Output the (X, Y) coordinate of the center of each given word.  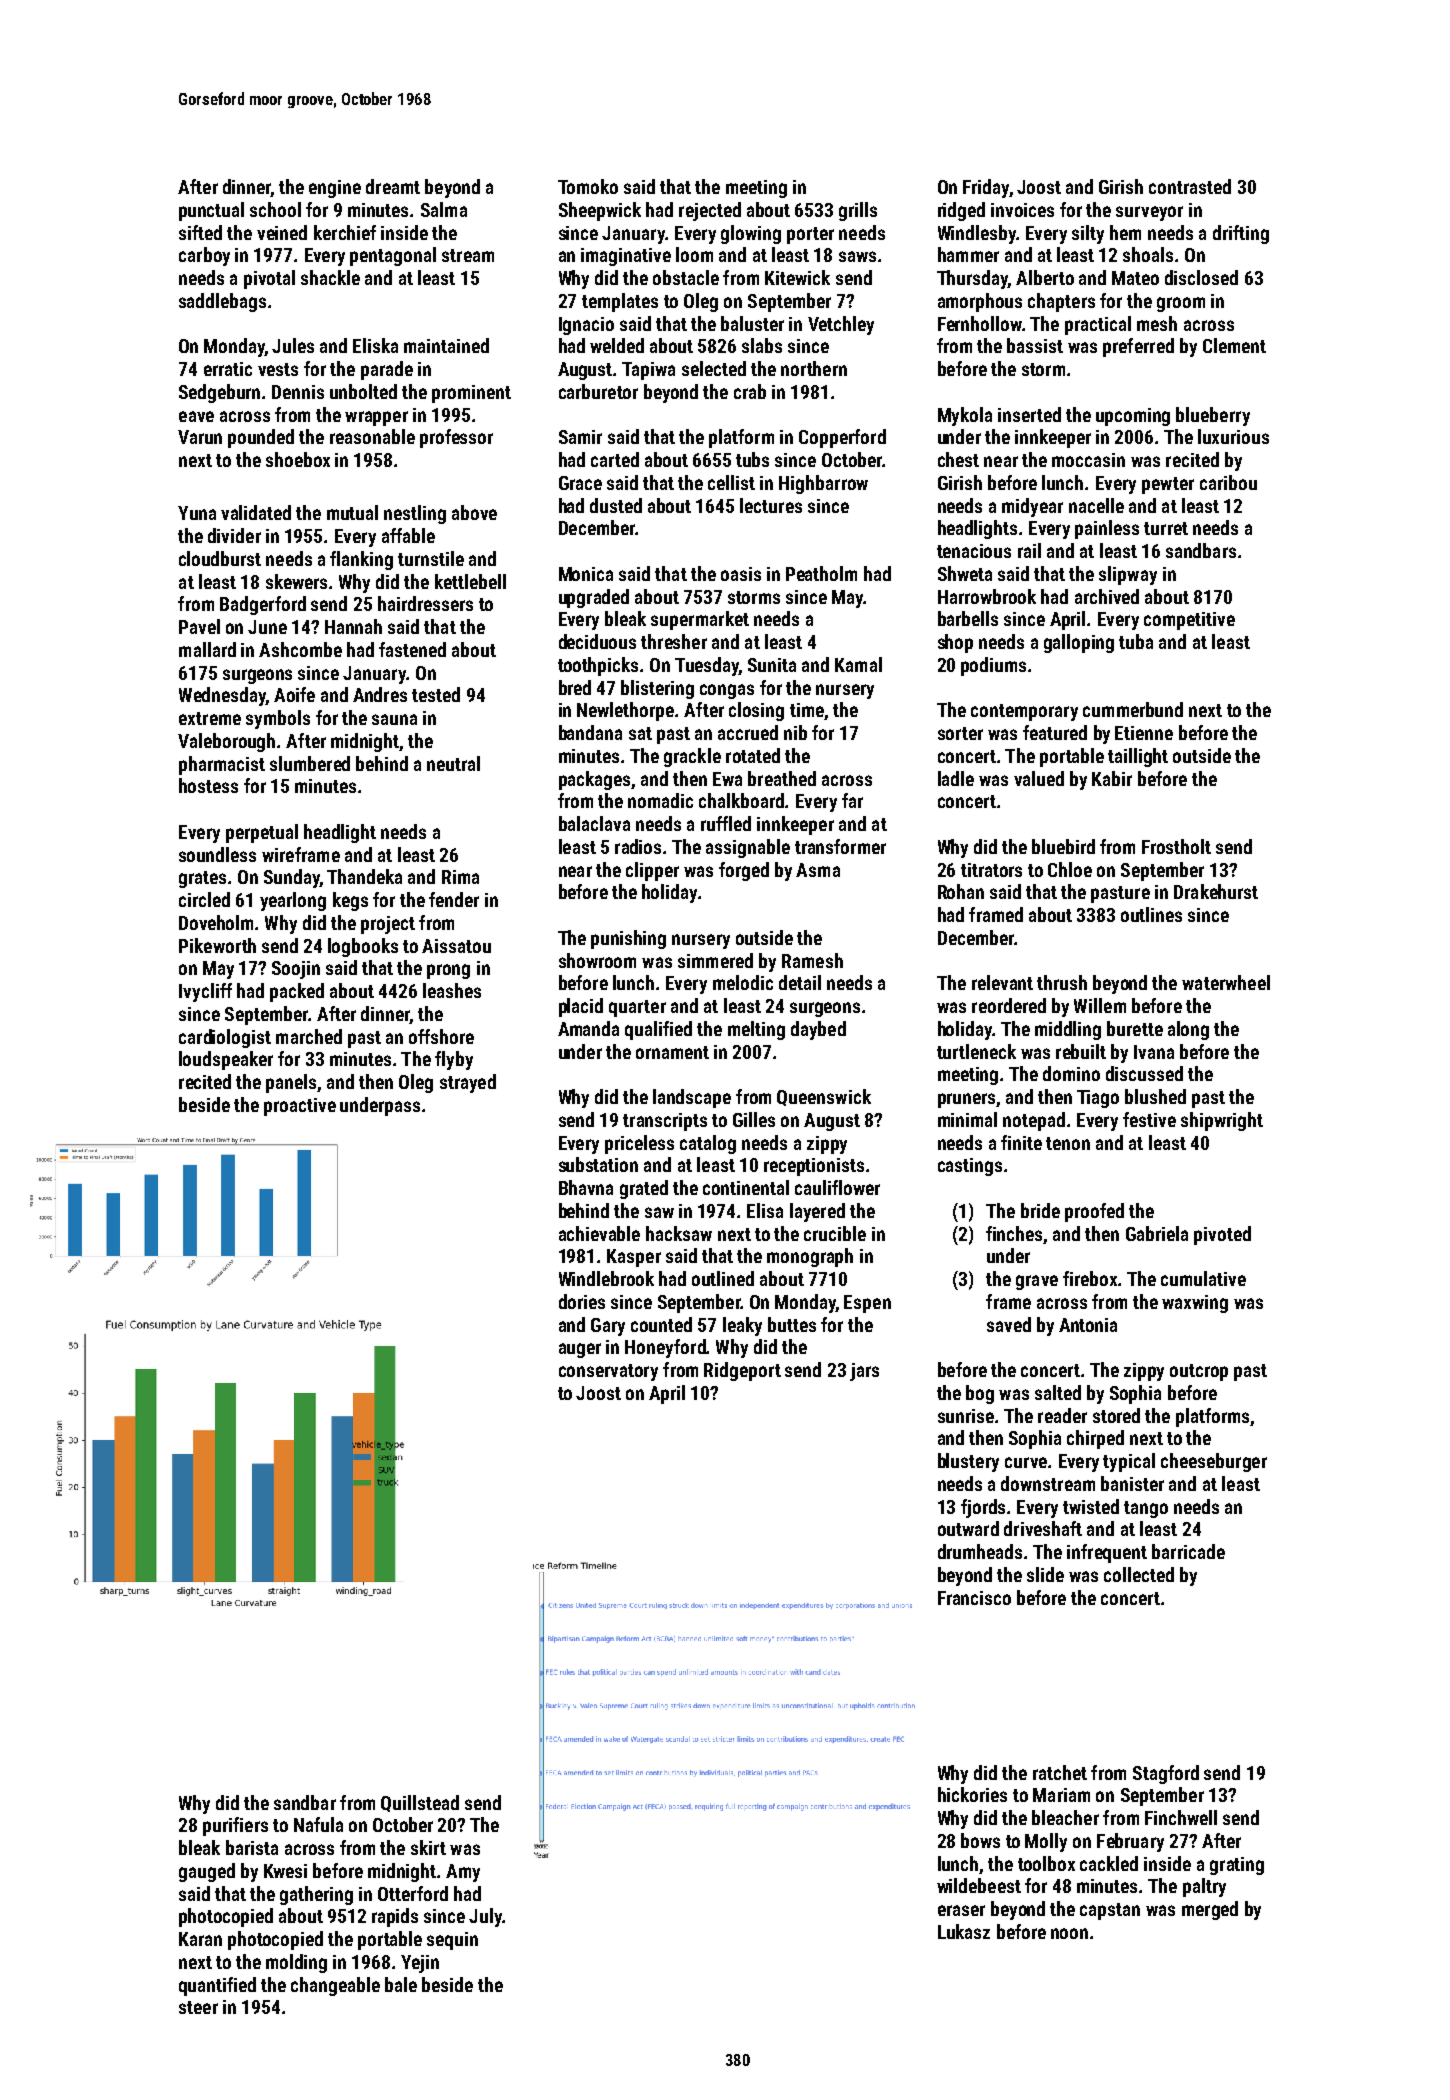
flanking (361, 560)
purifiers (235, 1826)
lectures (771, 505)
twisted (1091, 1506)
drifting (1241, 234)
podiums (993, 666)
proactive (300, 1107)
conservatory (608, 1372)
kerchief (345, 232)
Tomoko (588, 186)
